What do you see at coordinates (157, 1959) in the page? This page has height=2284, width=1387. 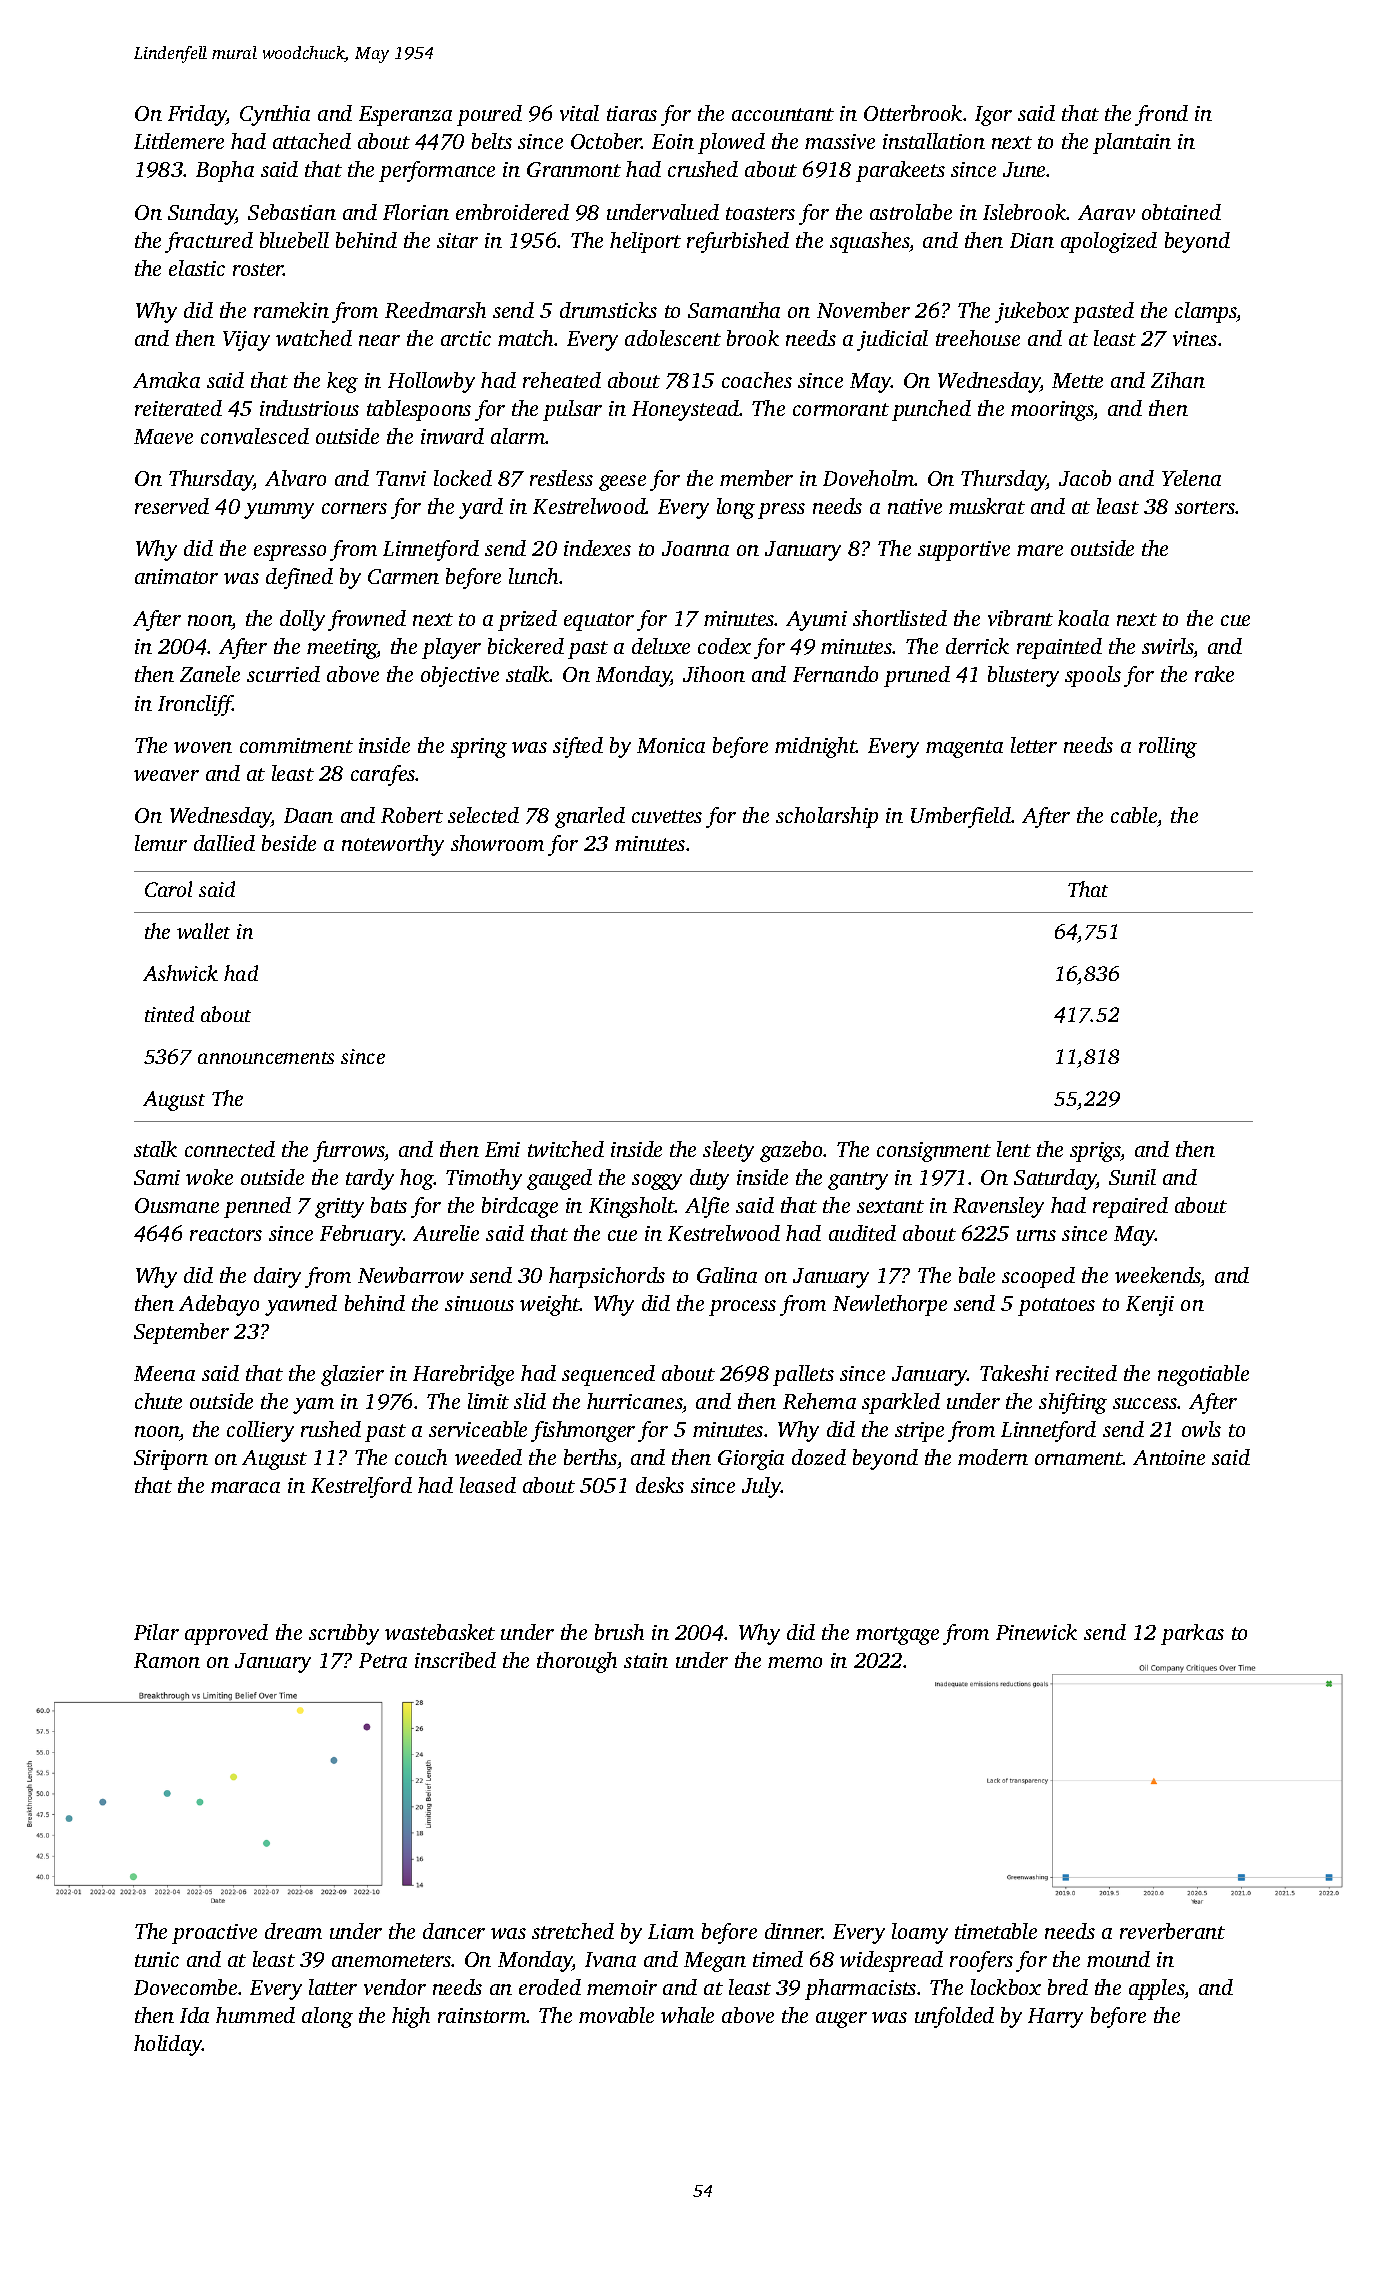 I see `tunic` at bounding box center [157, 1959].
